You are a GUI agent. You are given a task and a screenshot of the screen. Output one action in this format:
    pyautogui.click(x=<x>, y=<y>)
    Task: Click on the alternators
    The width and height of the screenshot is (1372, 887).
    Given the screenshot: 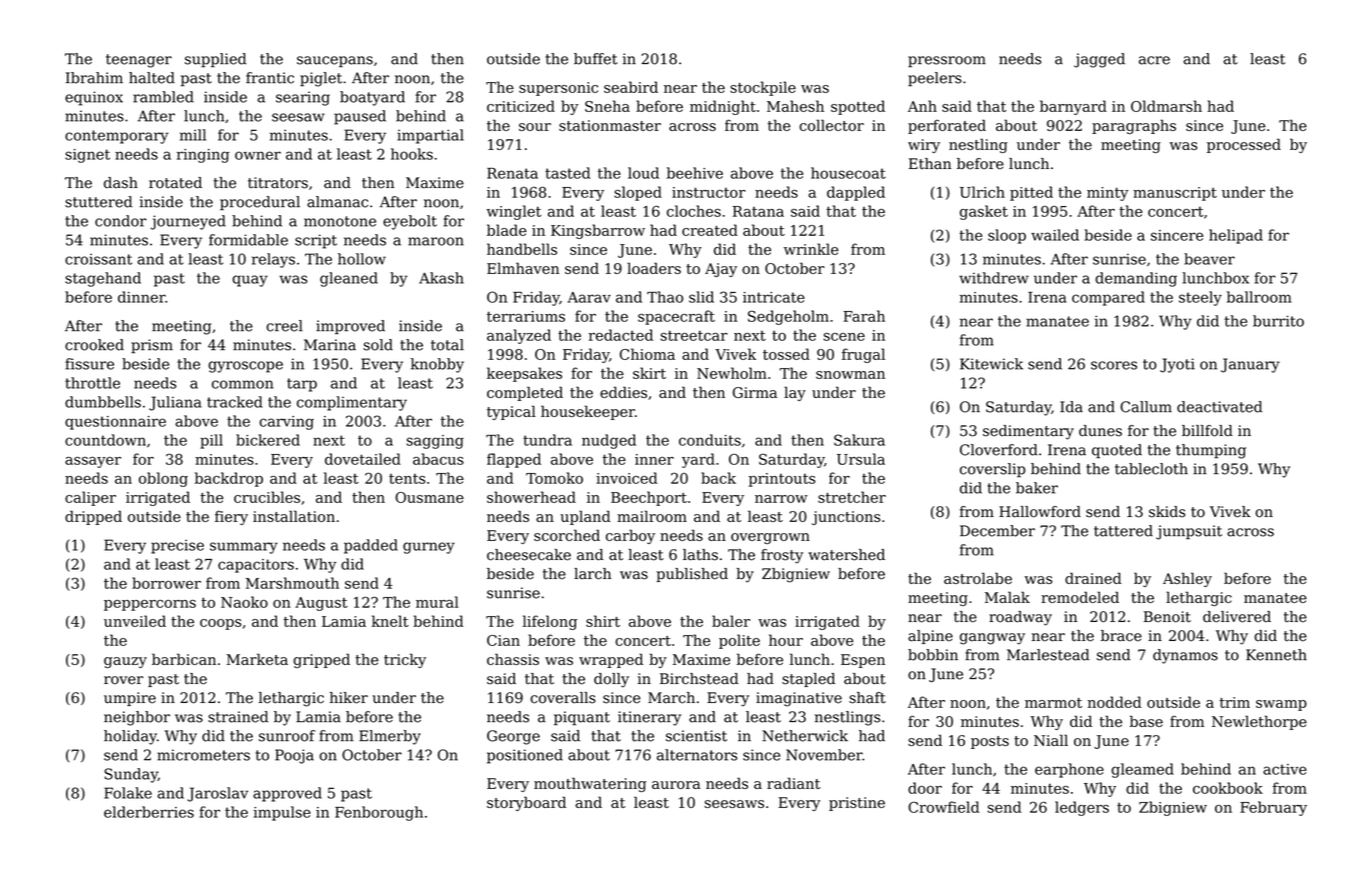 What is the action you would take?
    pyautogui.click(x=697, y=755)
